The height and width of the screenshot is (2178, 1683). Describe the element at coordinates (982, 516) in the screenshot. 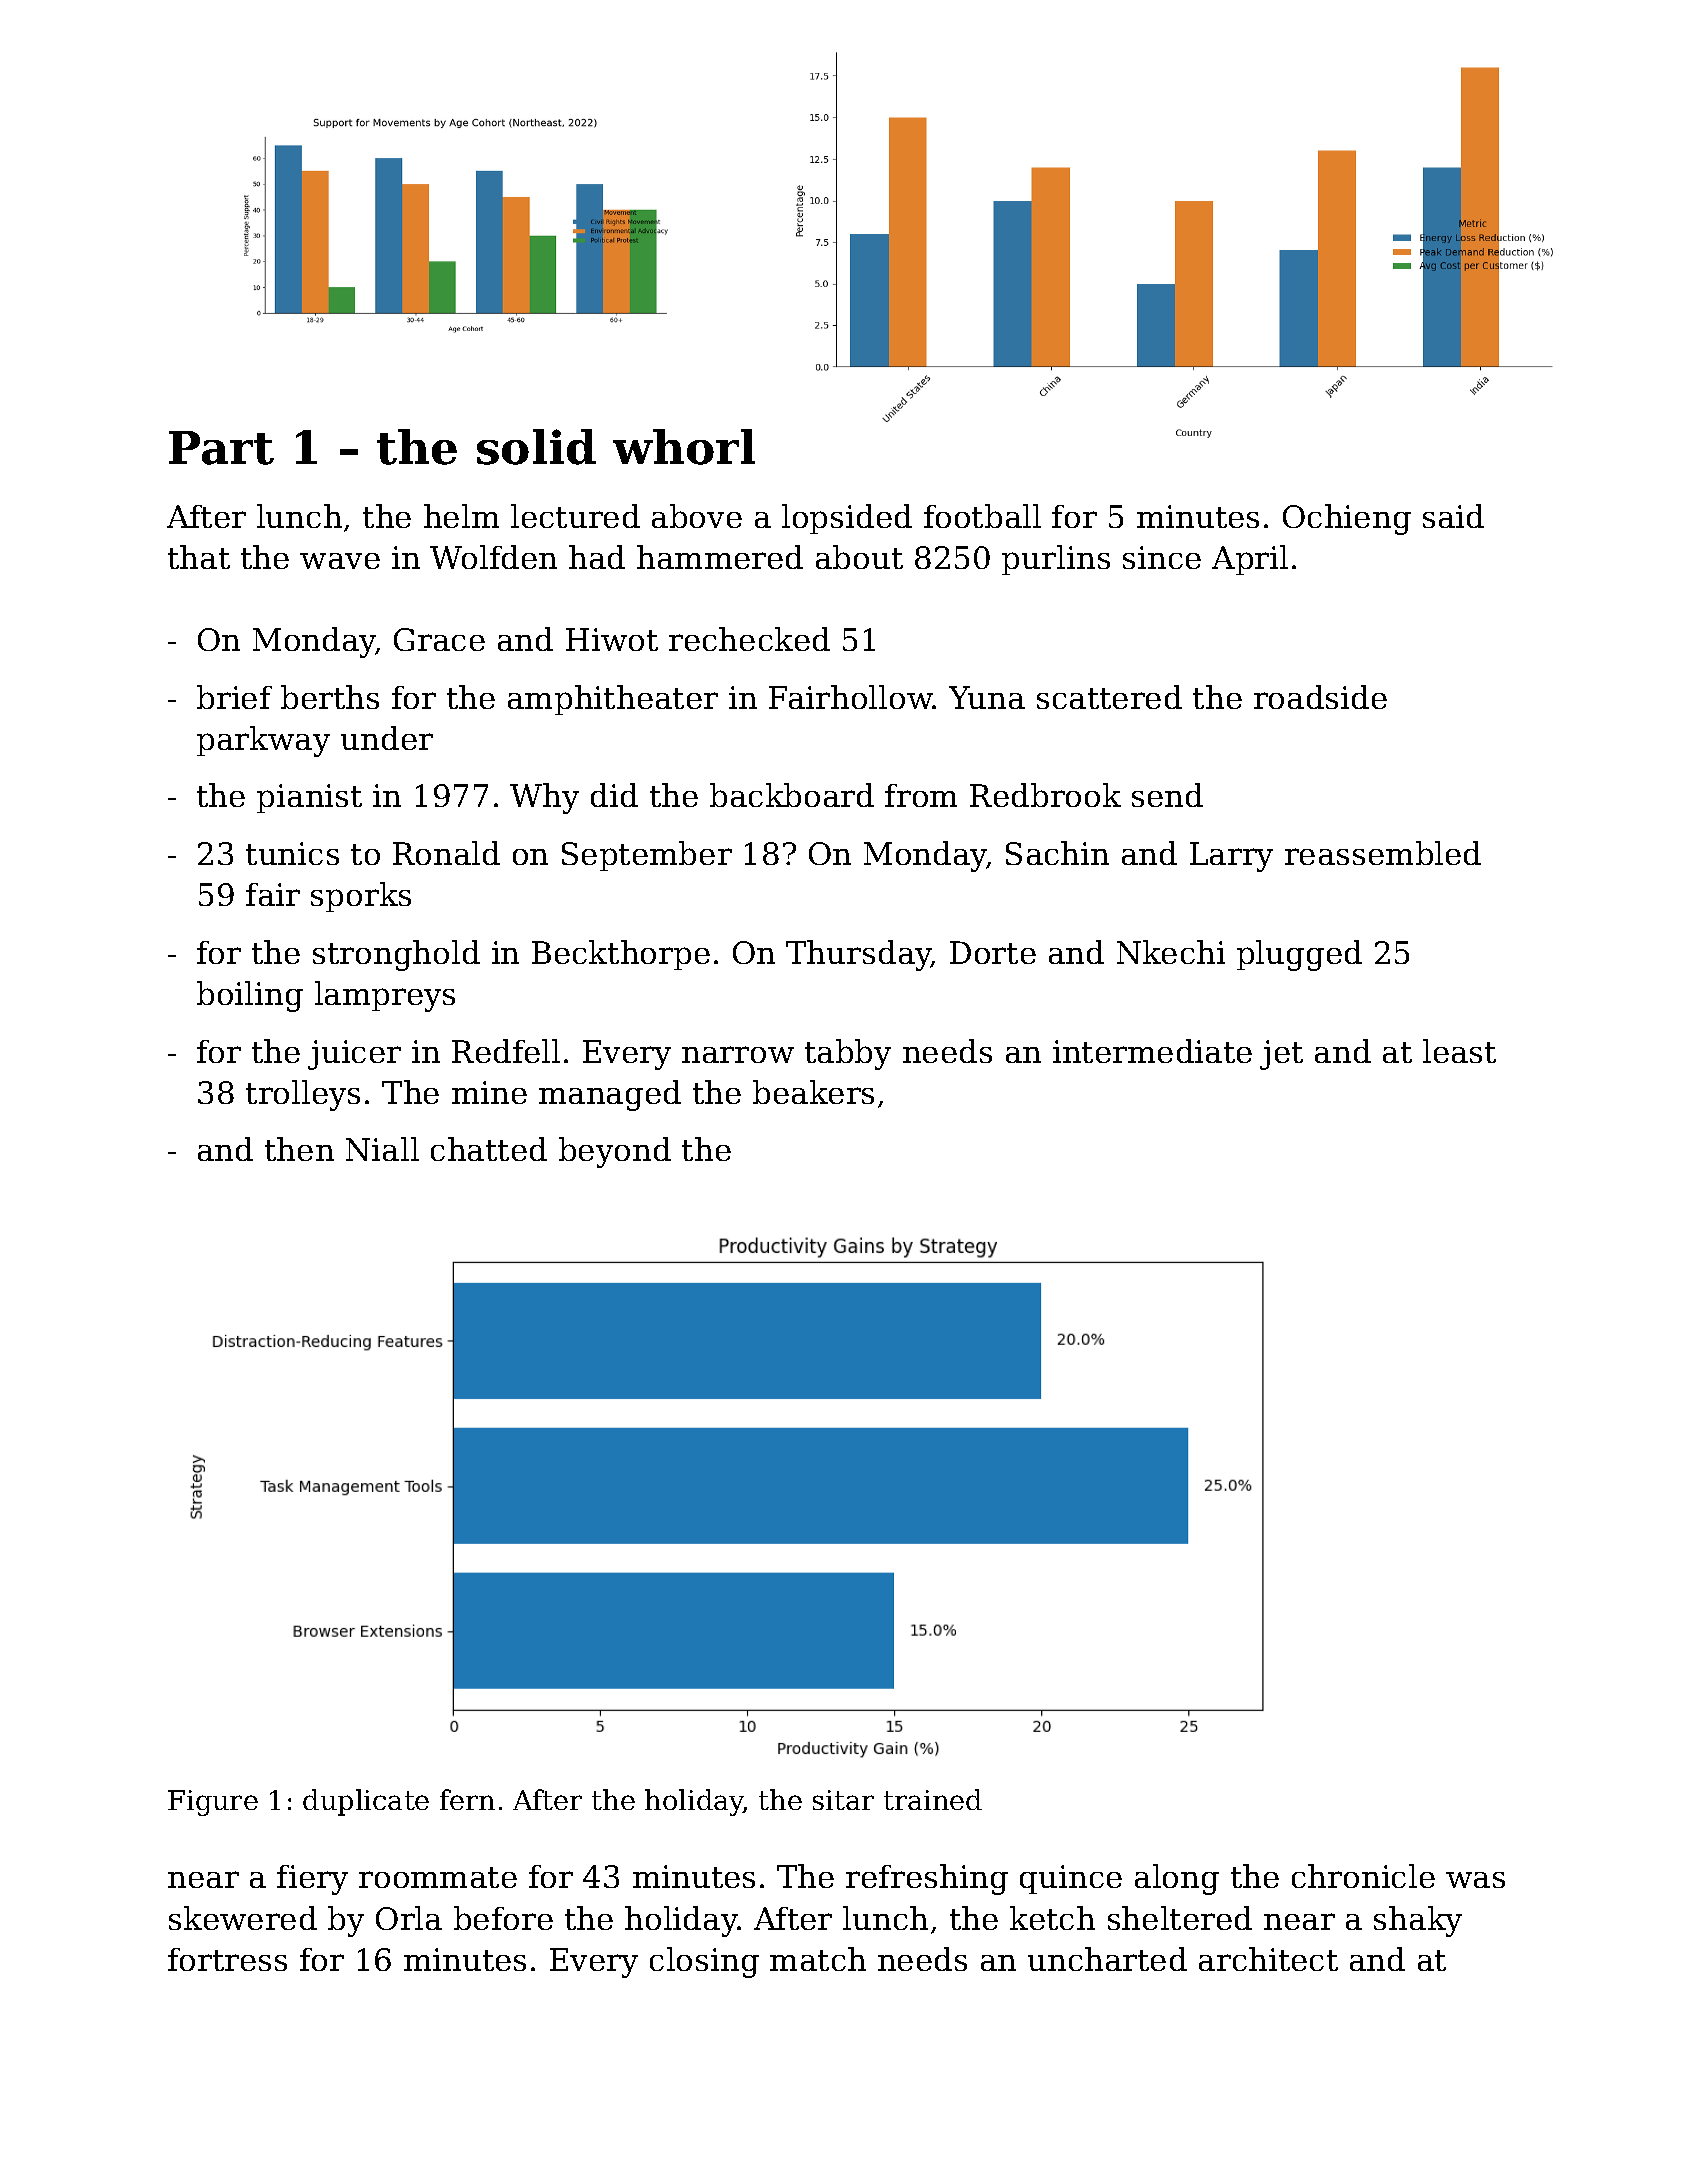

I see `football` at that location.
